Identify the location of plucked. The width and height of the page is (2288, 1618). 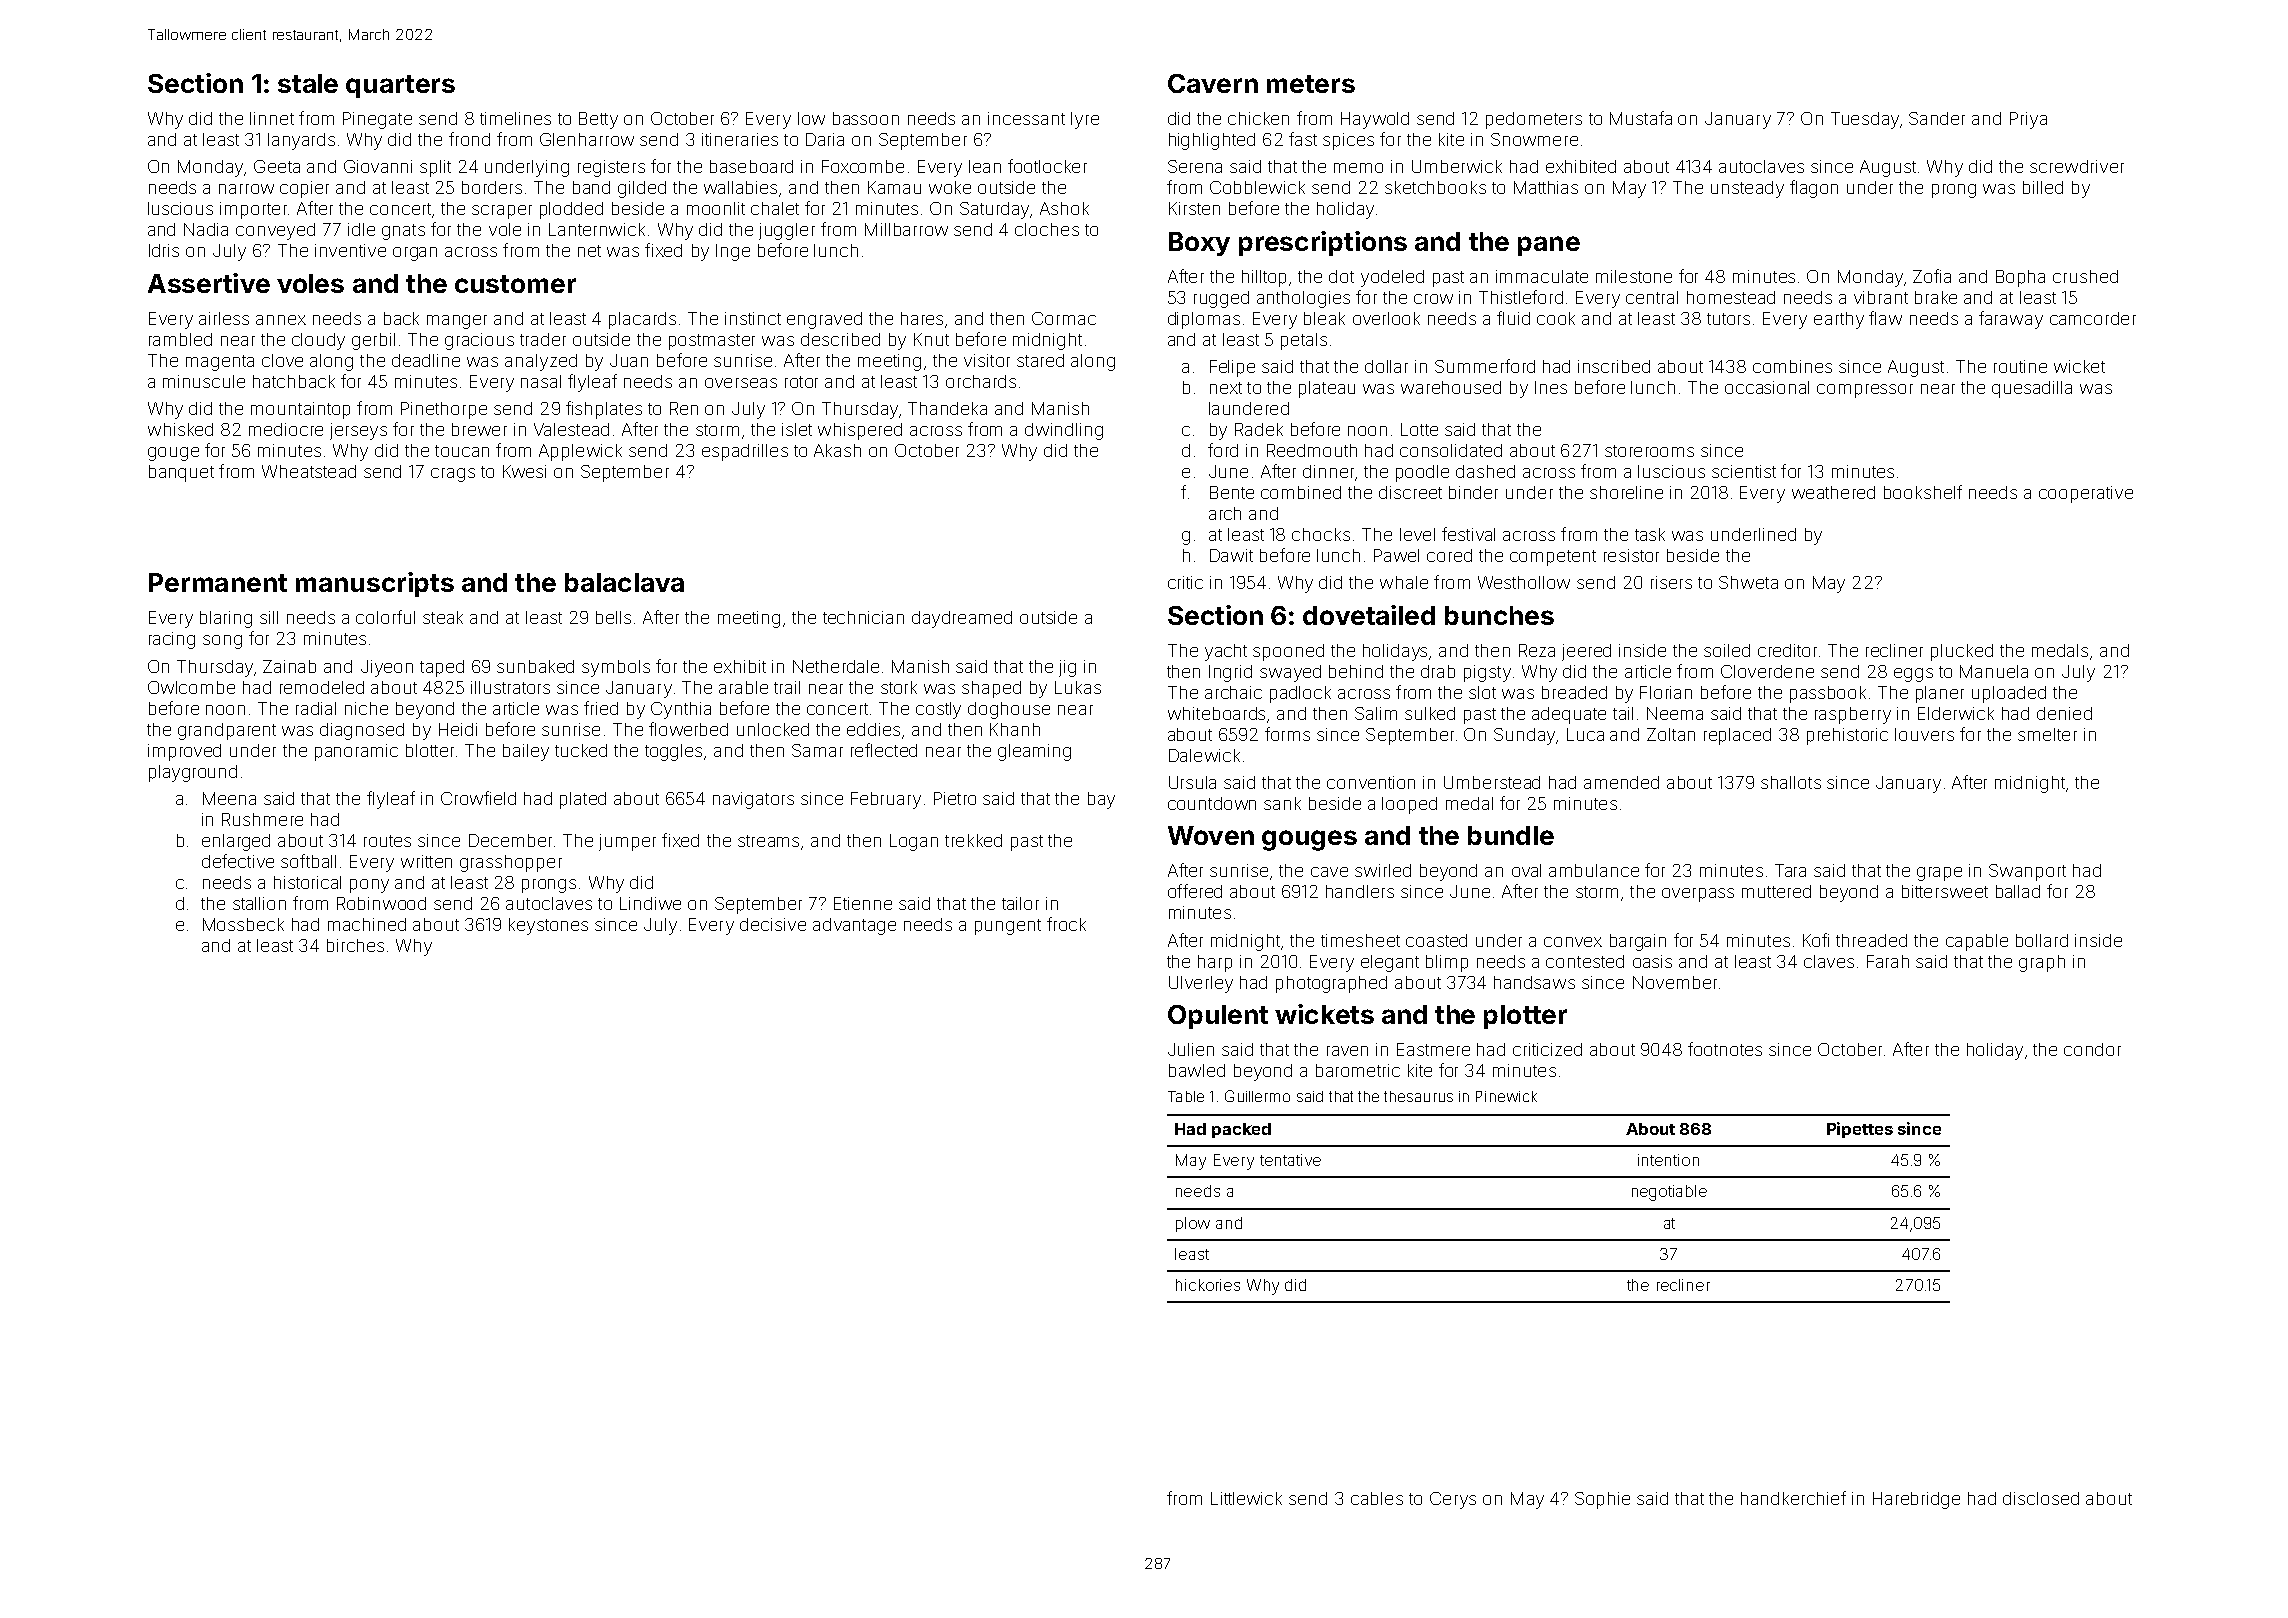
(1962, 652).
